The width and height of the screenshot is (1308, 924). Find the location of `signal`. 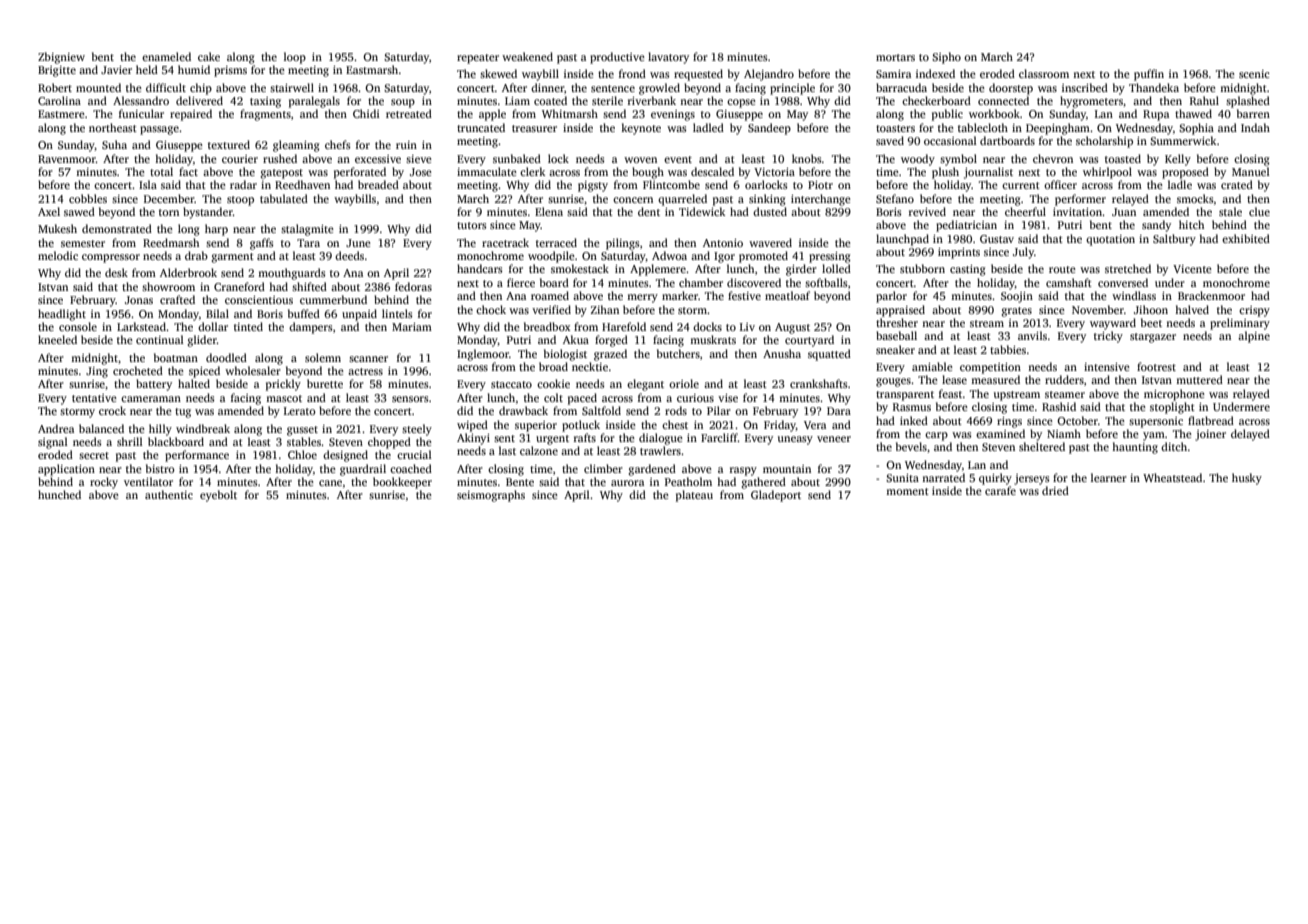

signal is located at coordinates (53, 443).
